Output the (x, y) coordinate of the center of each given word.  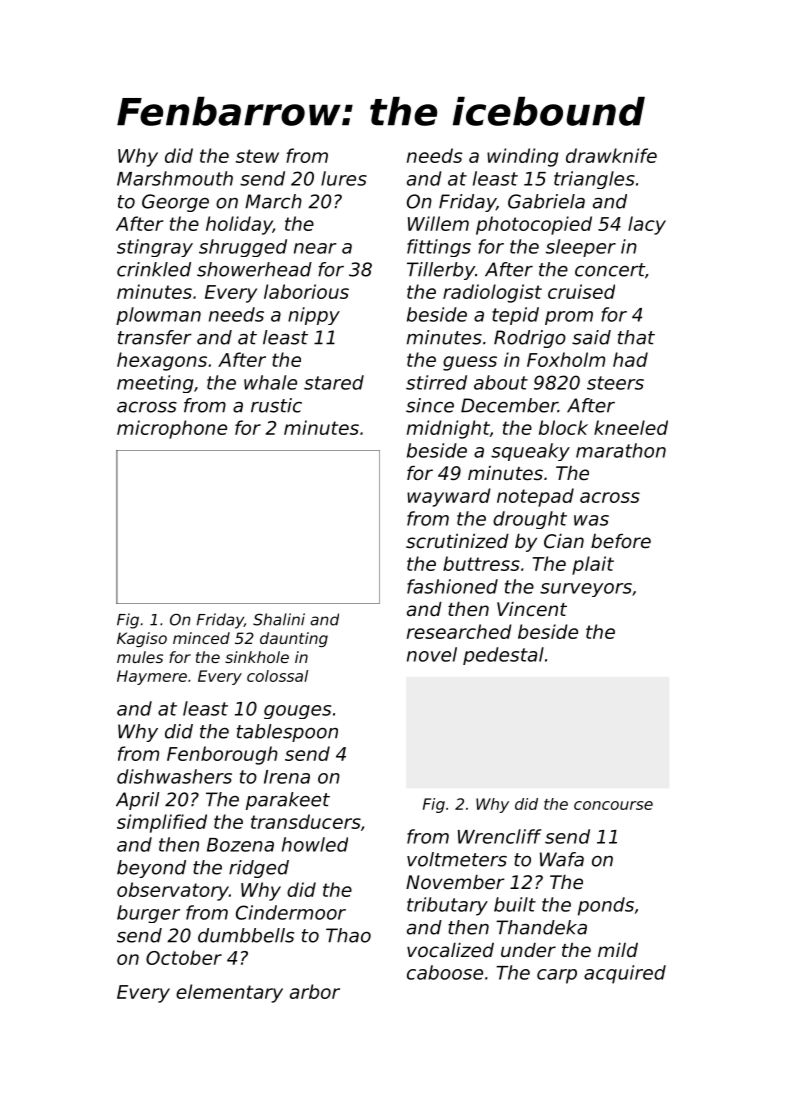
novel (432, 654)
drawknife (611, 155)
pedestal (503, 656)
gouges (297, 712)
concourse (613, 805)
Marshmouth (175, 178)
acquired (625, 974)
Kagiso (142, 639)
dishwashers (174, 776)
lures (344, 178)
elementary (229, 993)
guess (470, 363)
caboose (445, 972)
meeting (155, 384)
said (591, 337)
